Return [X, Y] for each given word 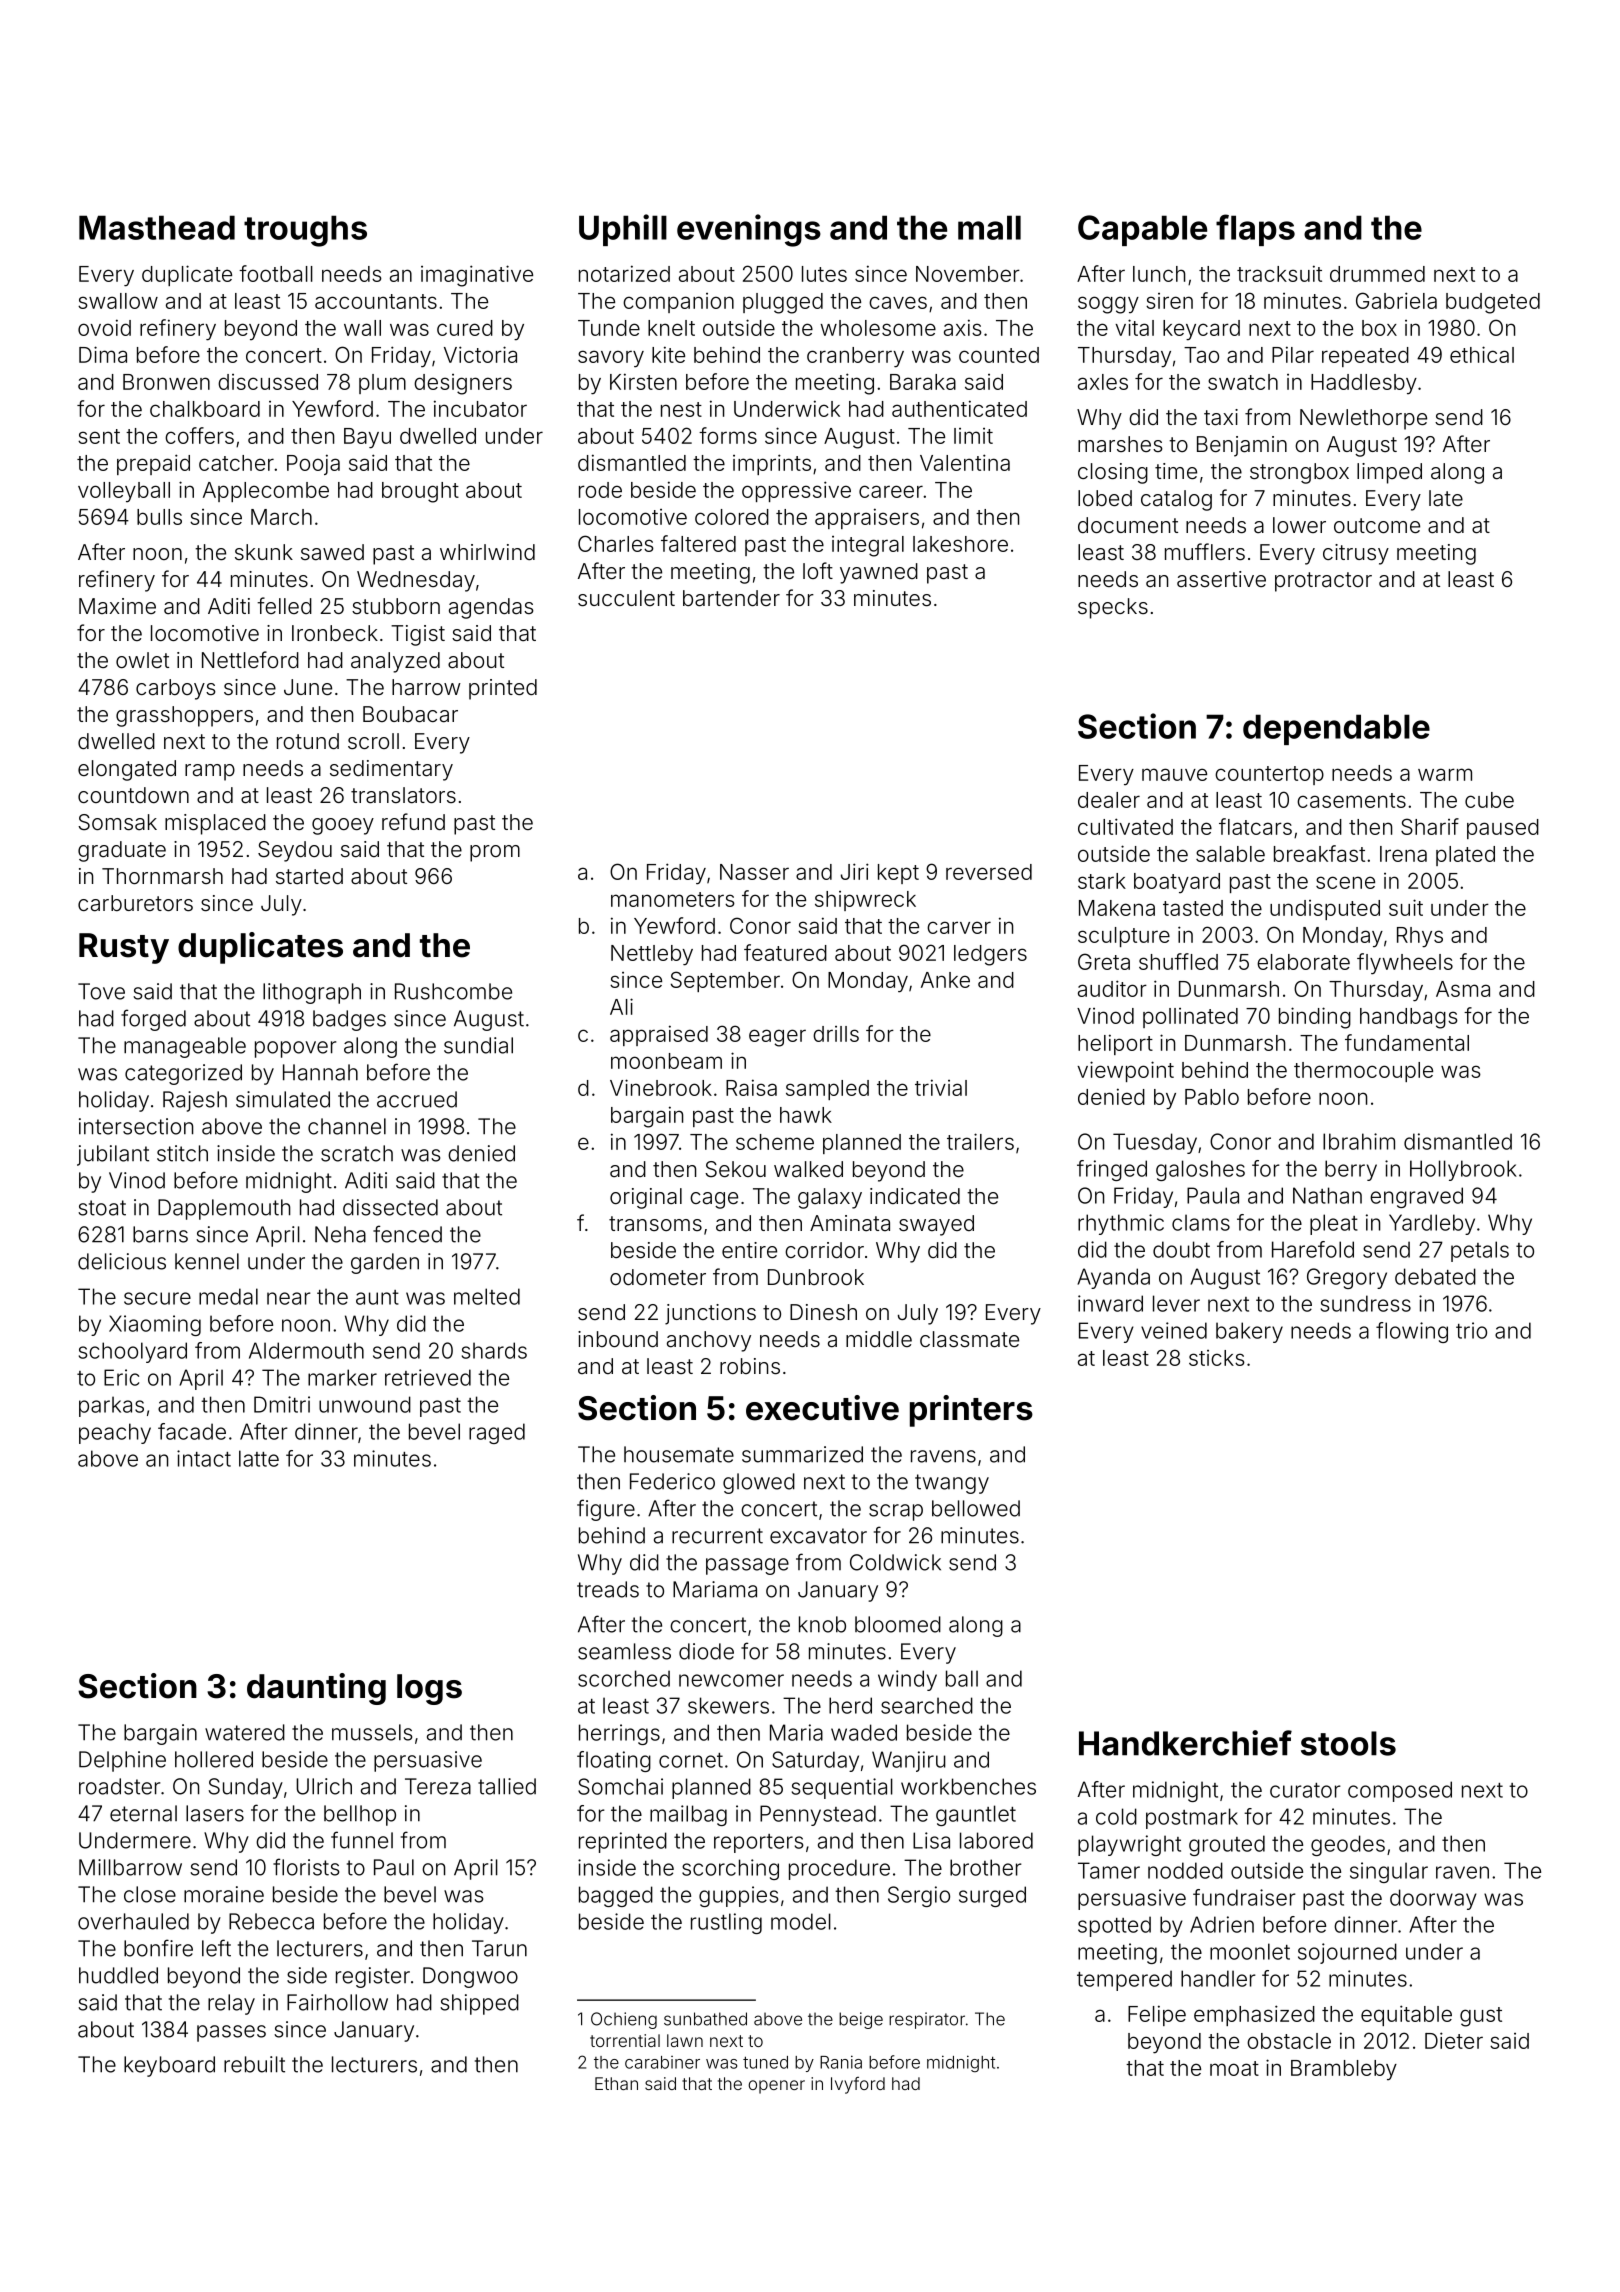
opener [776, 2087]
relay [231, 2004]
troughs [305, 231]
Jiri [855, 871]
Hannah [320, 1072]
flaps [1255, 230]
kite [668, 354]
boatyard [1177, 883]
